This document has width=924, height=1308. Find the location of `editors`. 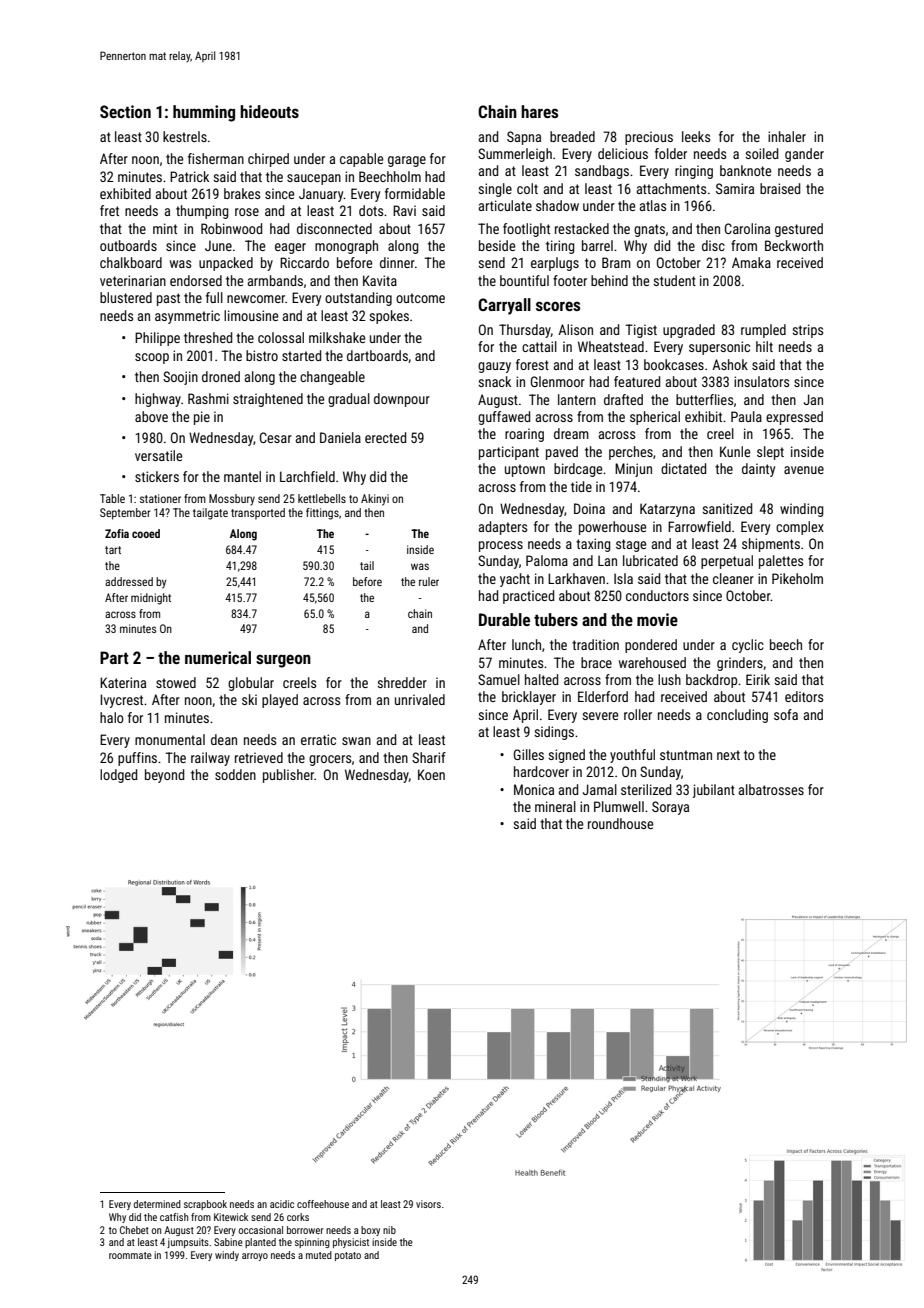

editors is located at coordinates (804, 696).
